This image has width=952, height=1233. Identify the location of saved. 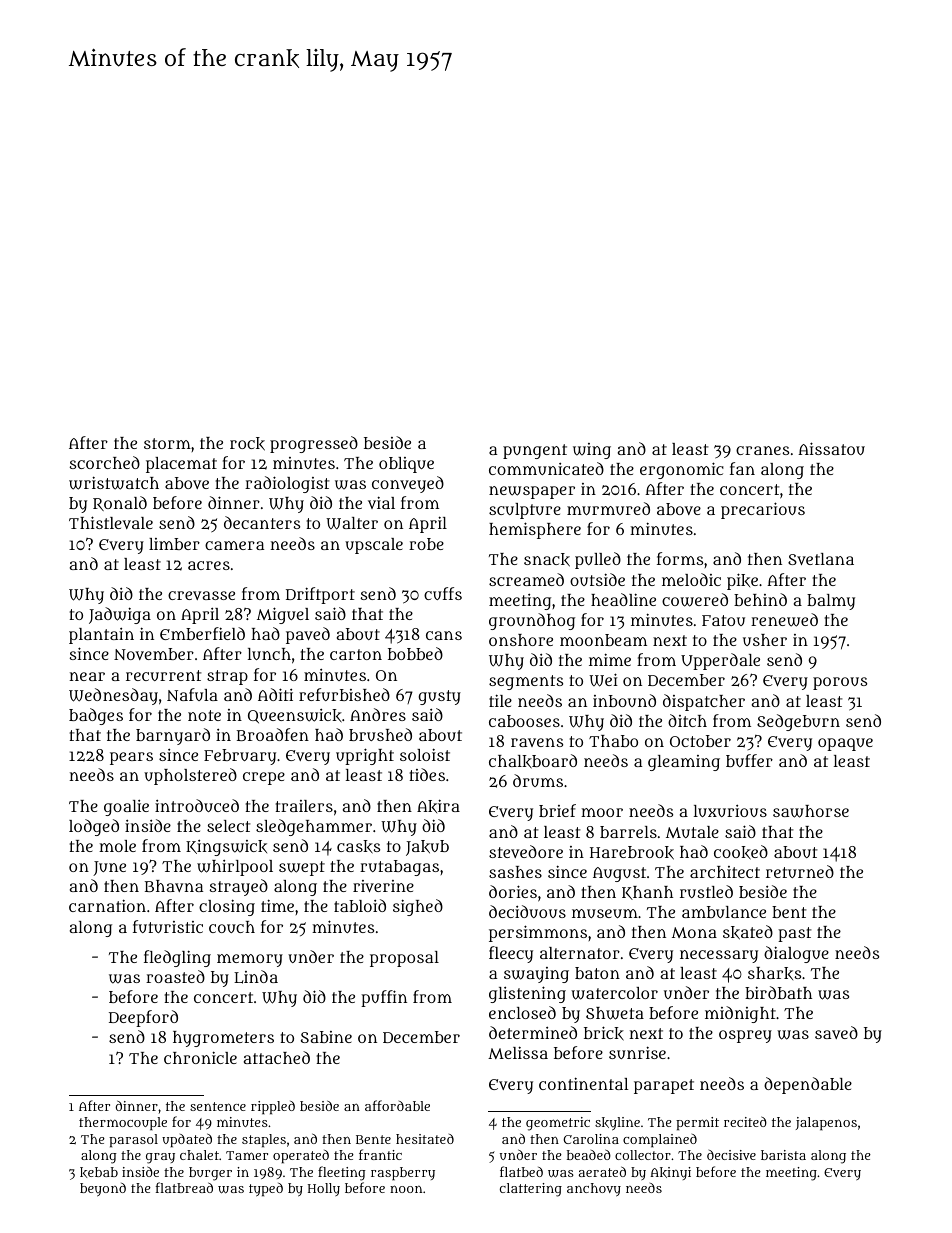
(836, 1032).
